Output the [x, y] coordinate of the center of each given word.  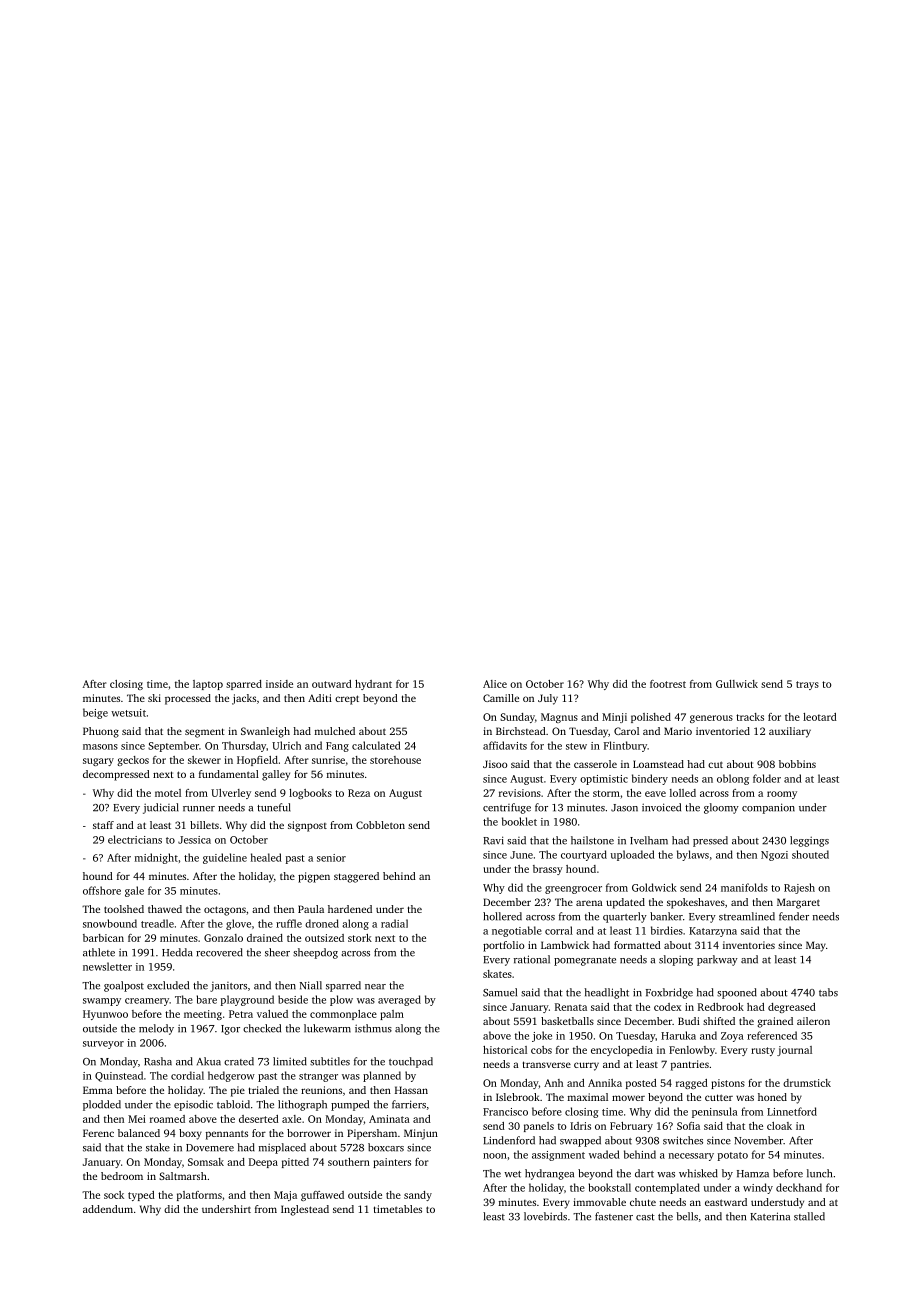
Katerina [770, 1216]
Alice [495, 684]
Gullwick [737, 684]
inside [279, 684]
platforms [199, 1196]
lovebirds [545, 1216]
